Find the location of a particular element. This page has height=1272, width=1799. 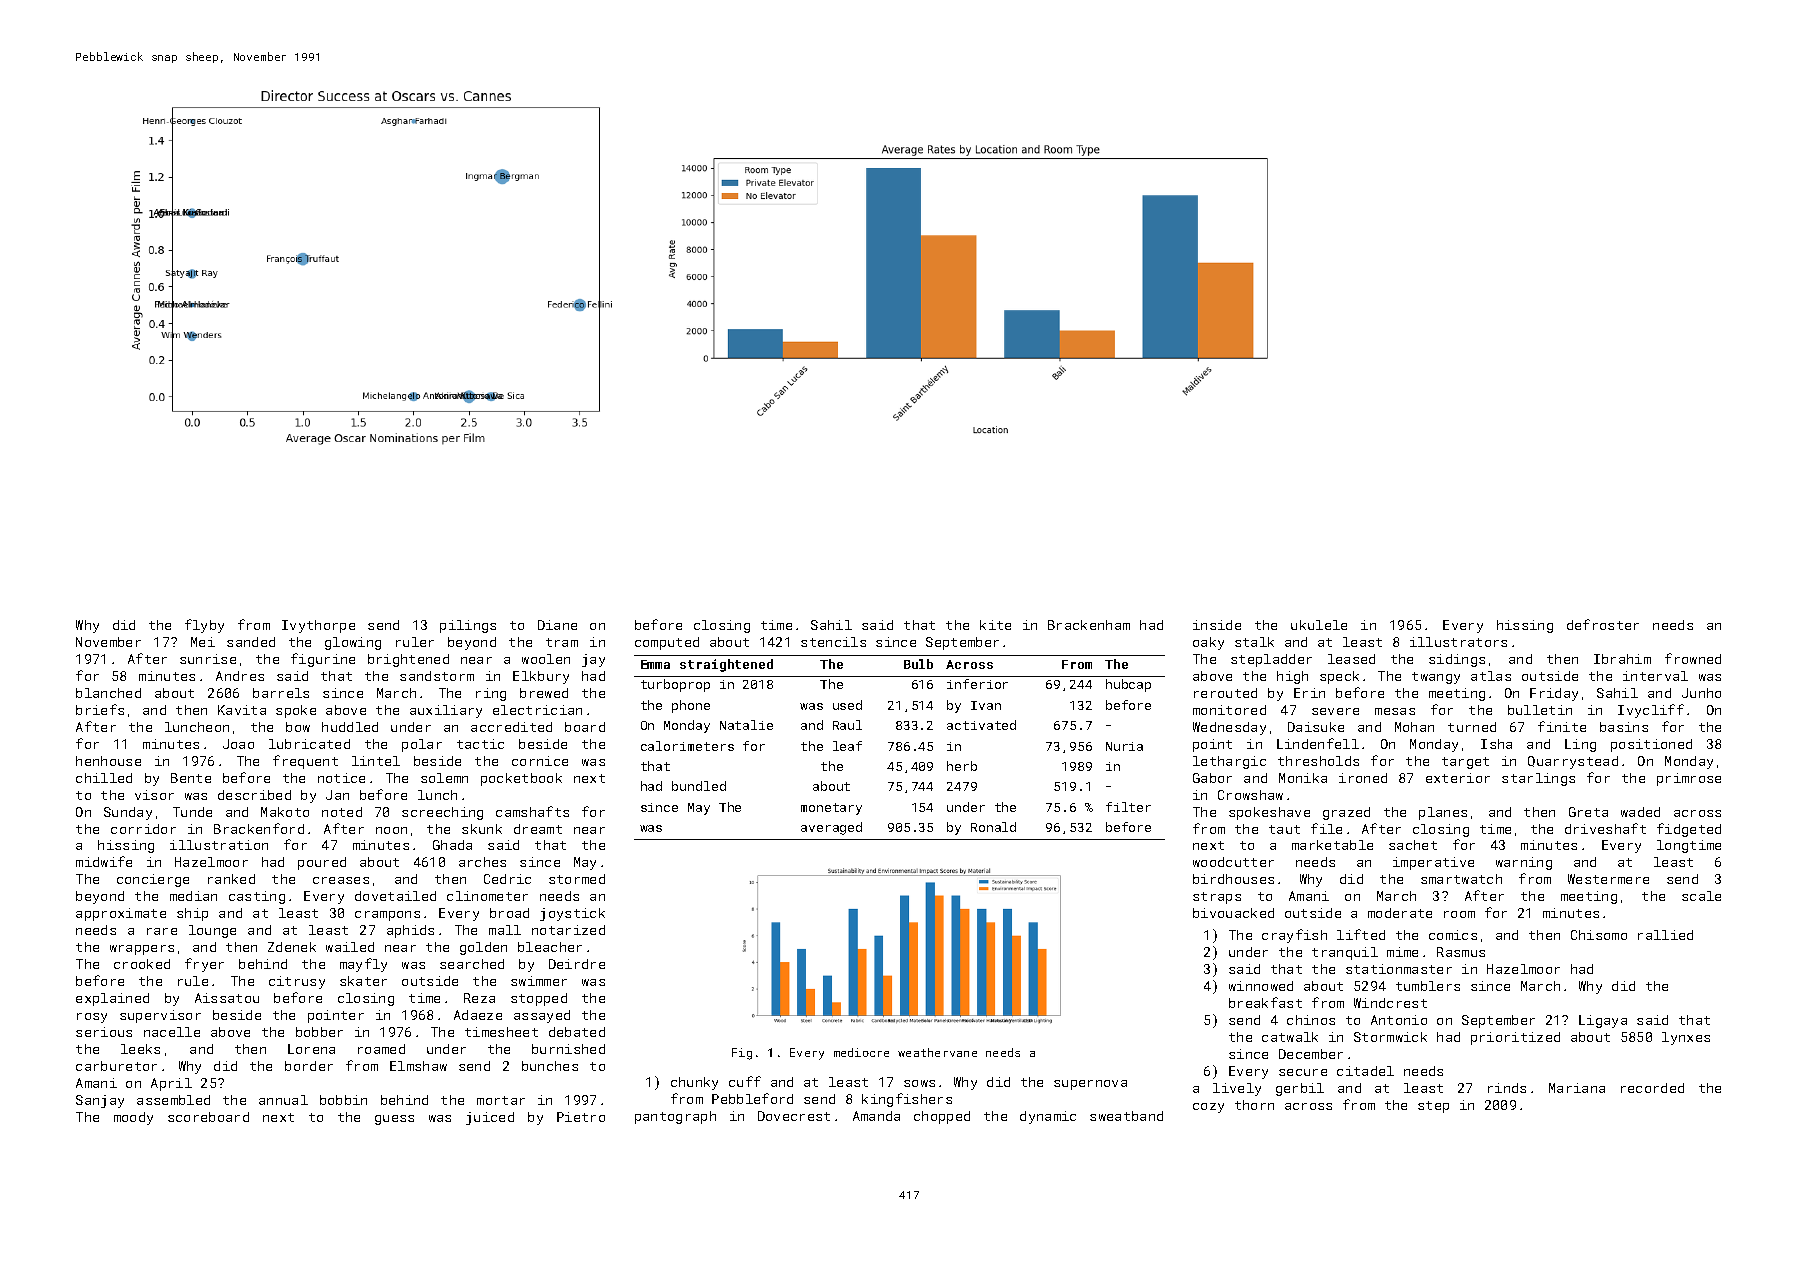

turboprop is located at coordinates (675, 685).
